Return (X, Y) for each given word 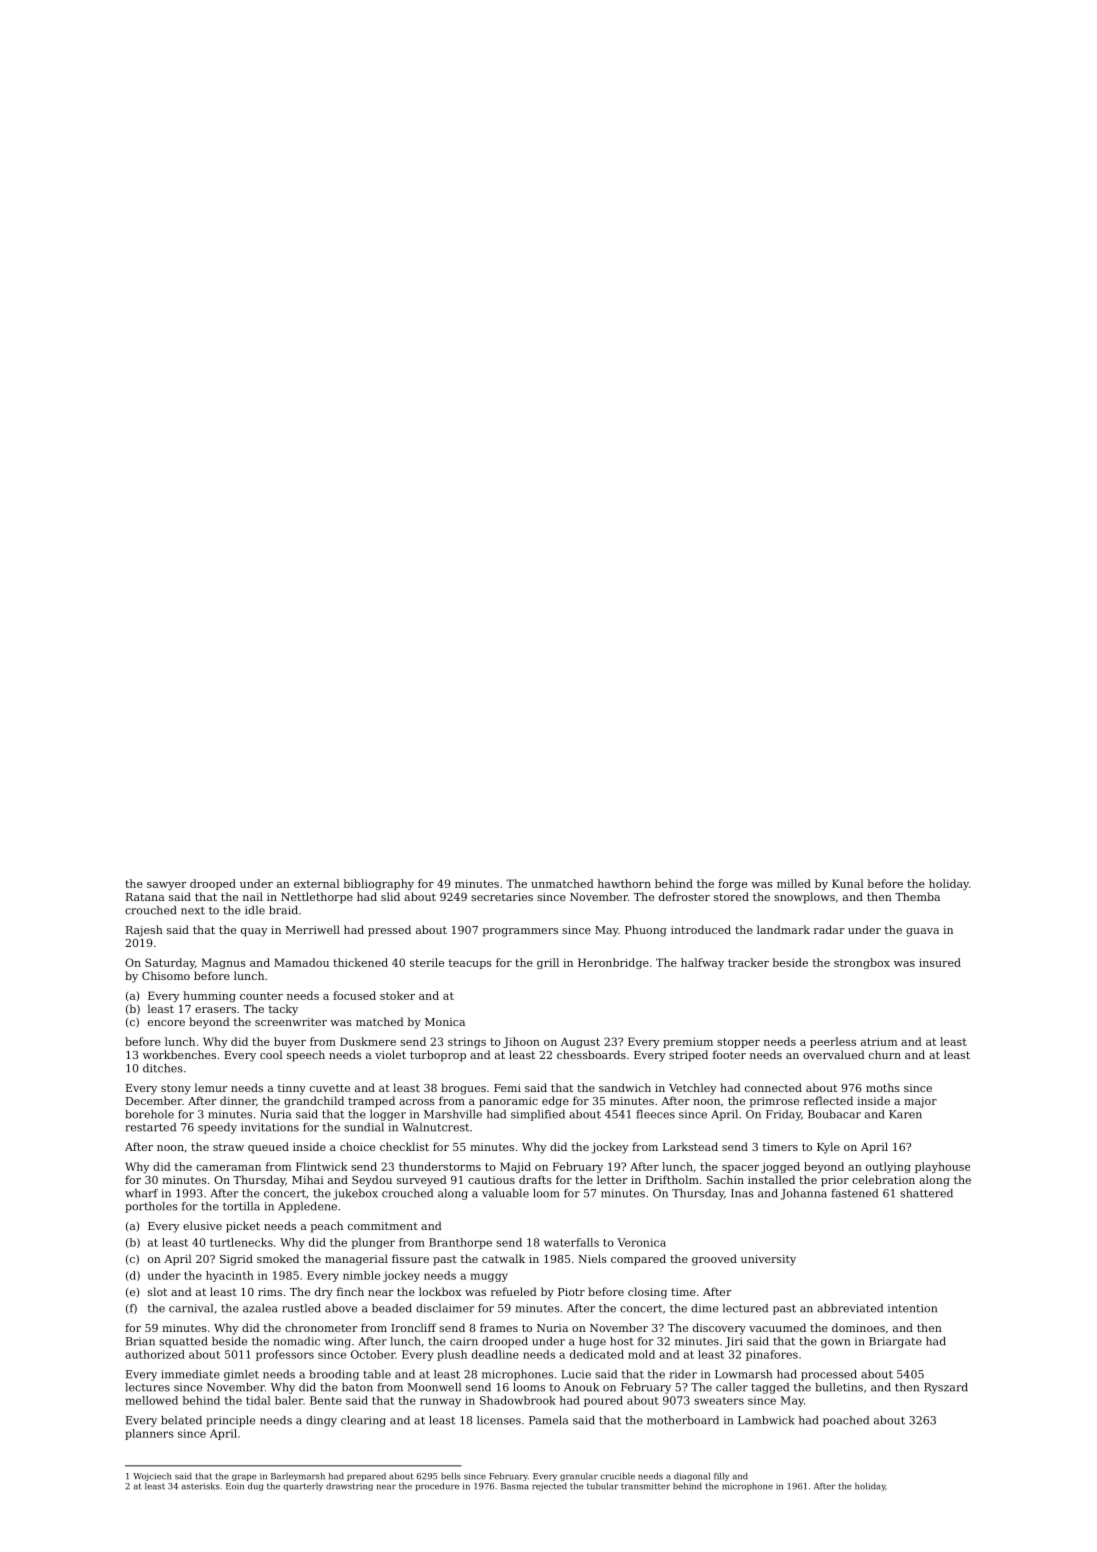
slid (390, 896)
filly (721, 1477)
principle (230, 1421)
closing (647, 1293)
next (193, 911)
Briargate (895, 1342)
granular (579, 1477)
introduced (701, 929)
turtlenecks (241, 1242)
